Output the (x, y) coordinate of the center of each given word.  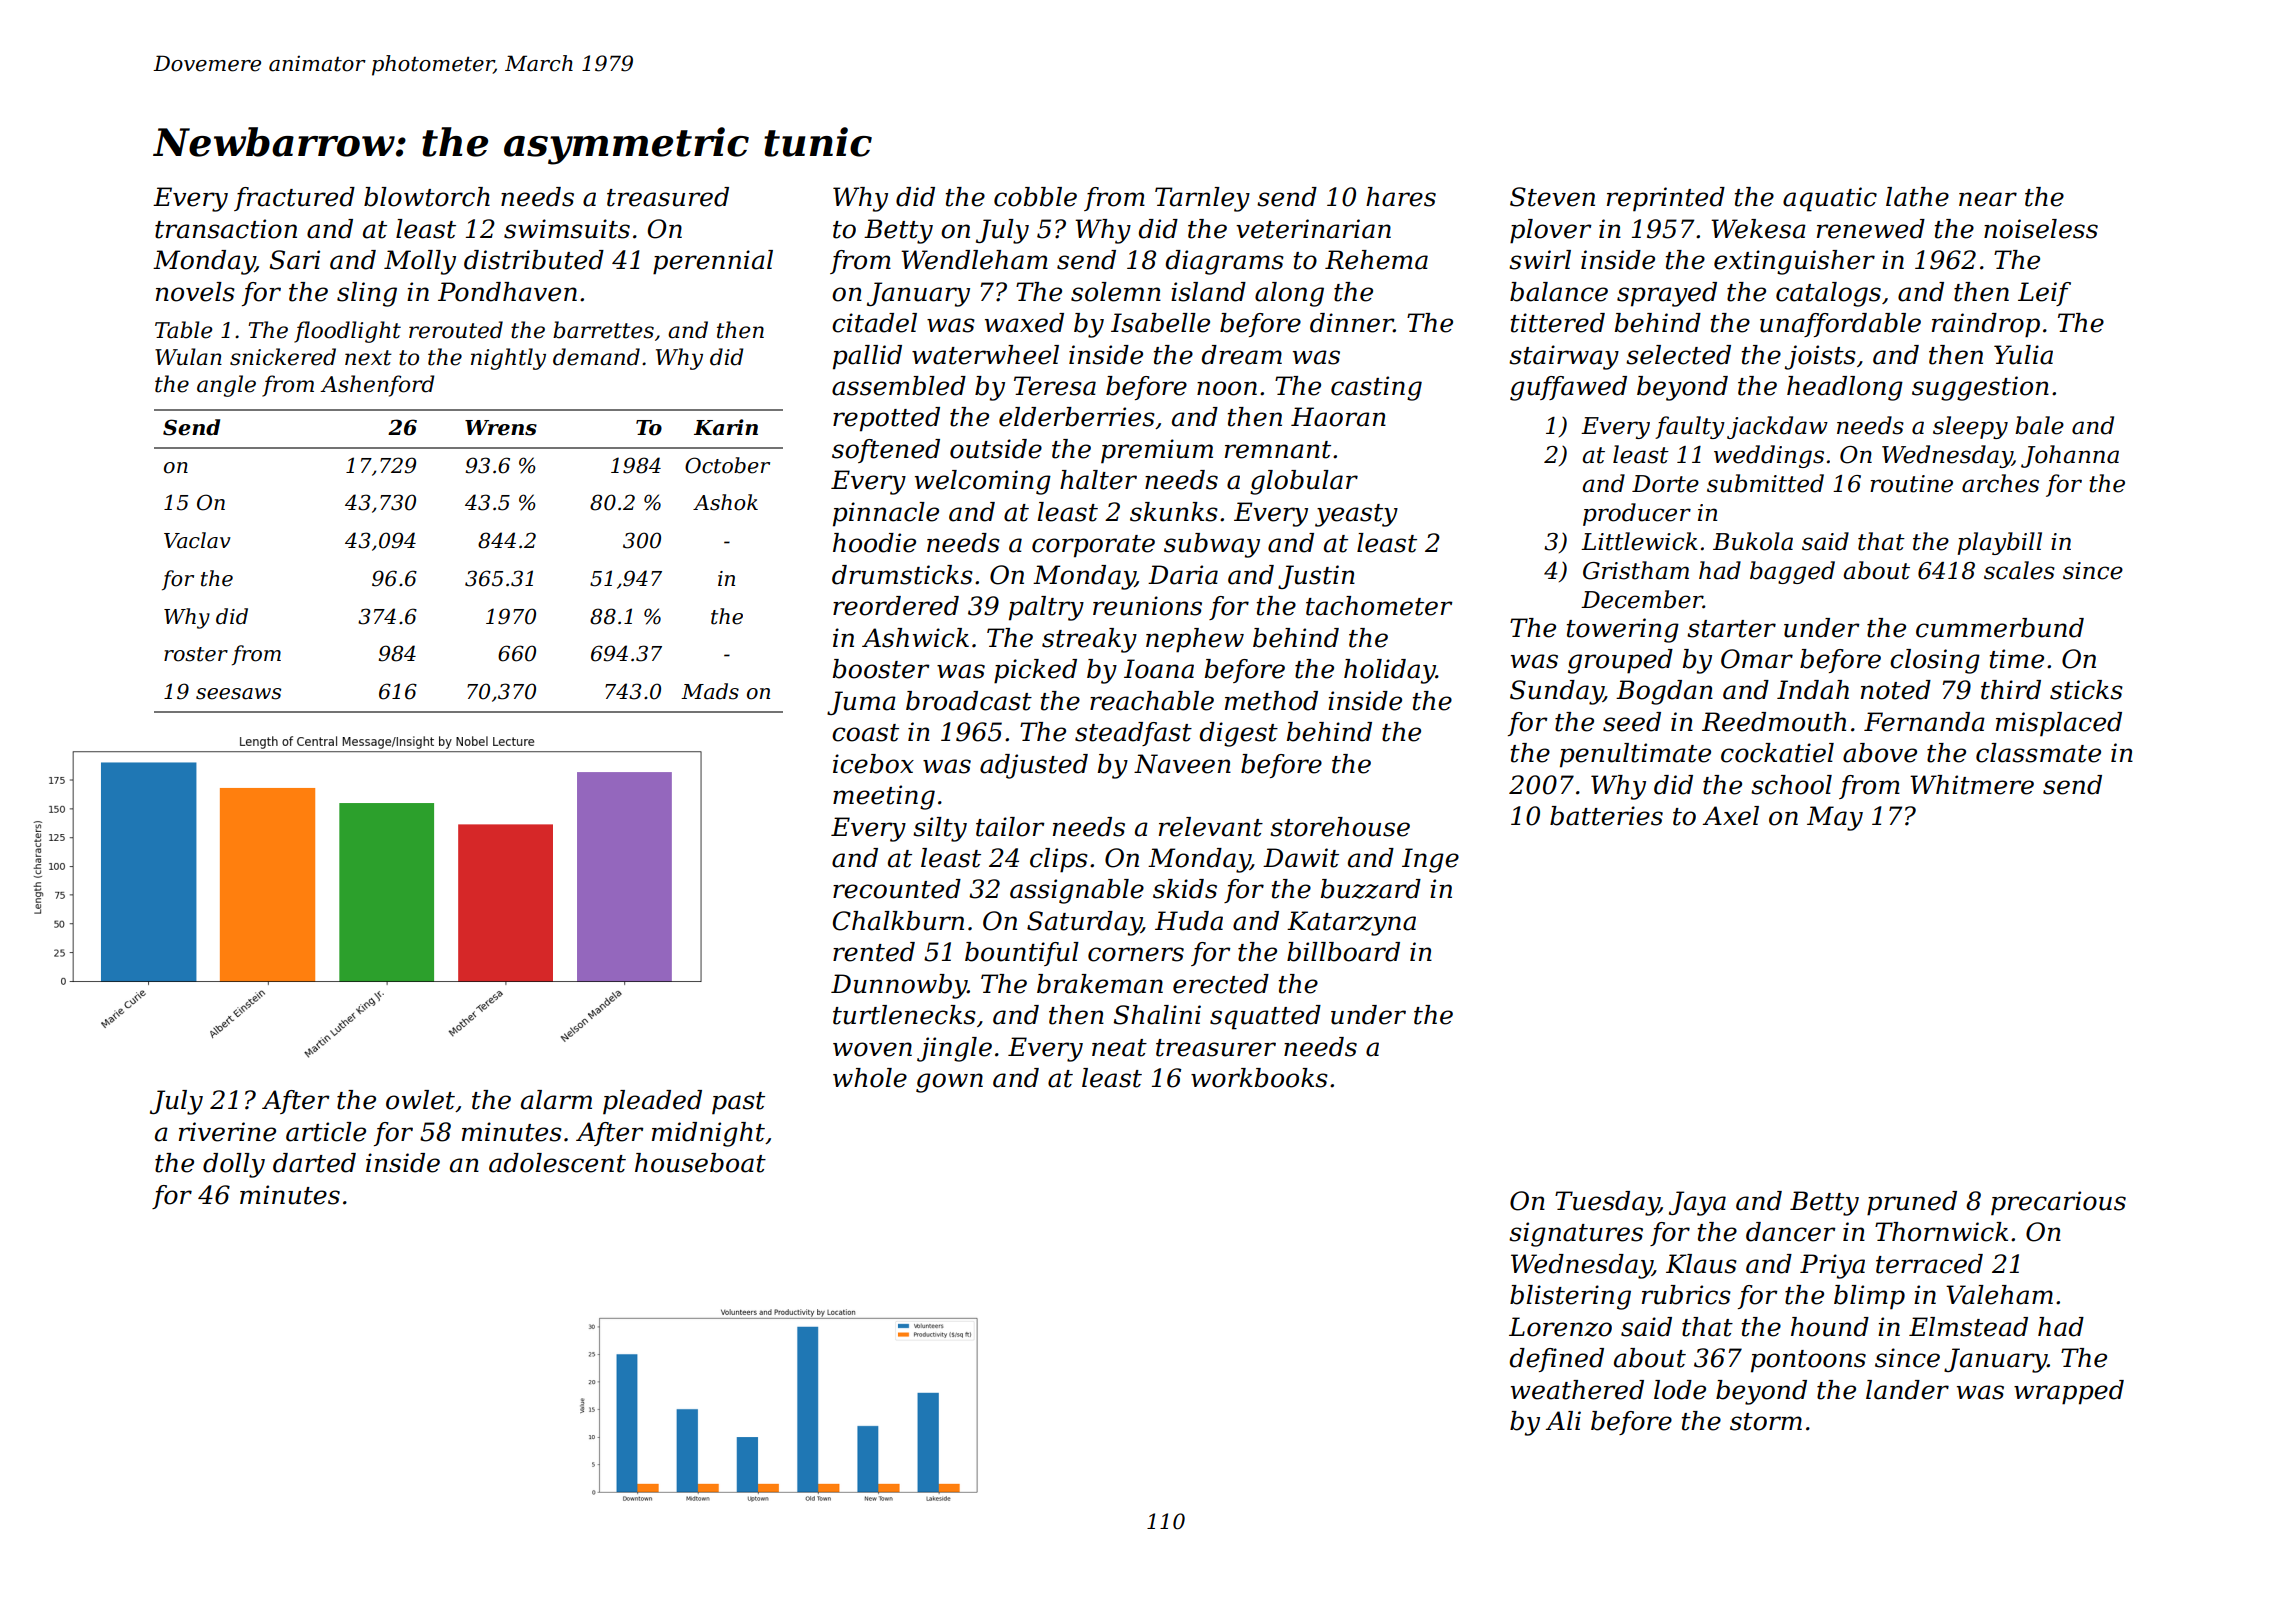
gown (949, 1083)
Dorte (1665, 484)
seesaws (238, 694)
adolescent (557, 1163)
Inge (1430, 860)
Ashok (725, 502)
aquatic (1830, 199)
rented (874, 952)
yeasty (1356, 515)
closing (1935, 661)
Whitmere (1972, 785)
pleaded (652, 1102)
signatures (1576, 1234)
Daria (1183, 575)
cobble (1035, 197)
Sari (294, 260)
